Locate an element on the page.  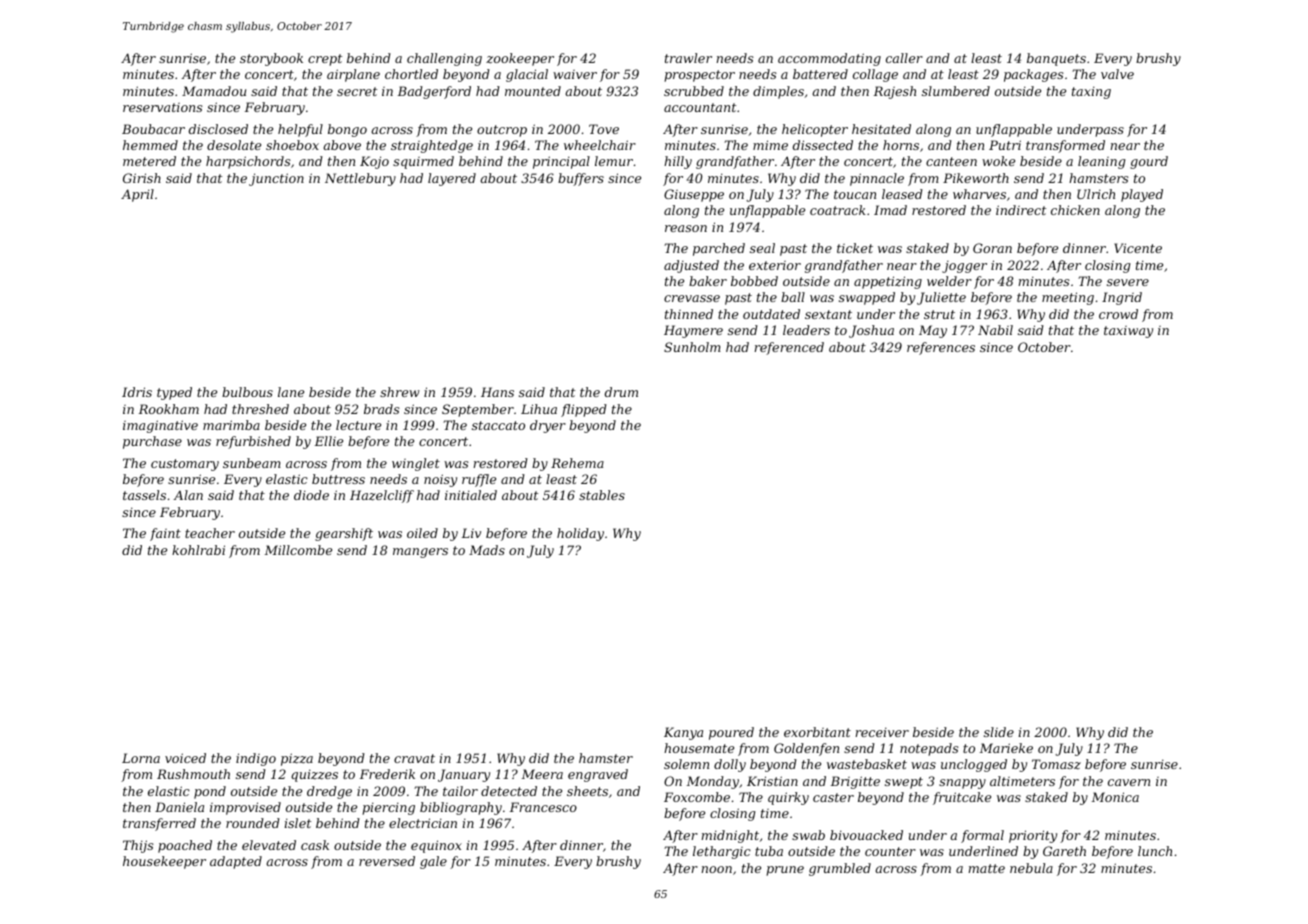
slide is located at coordinates (999, 732).
